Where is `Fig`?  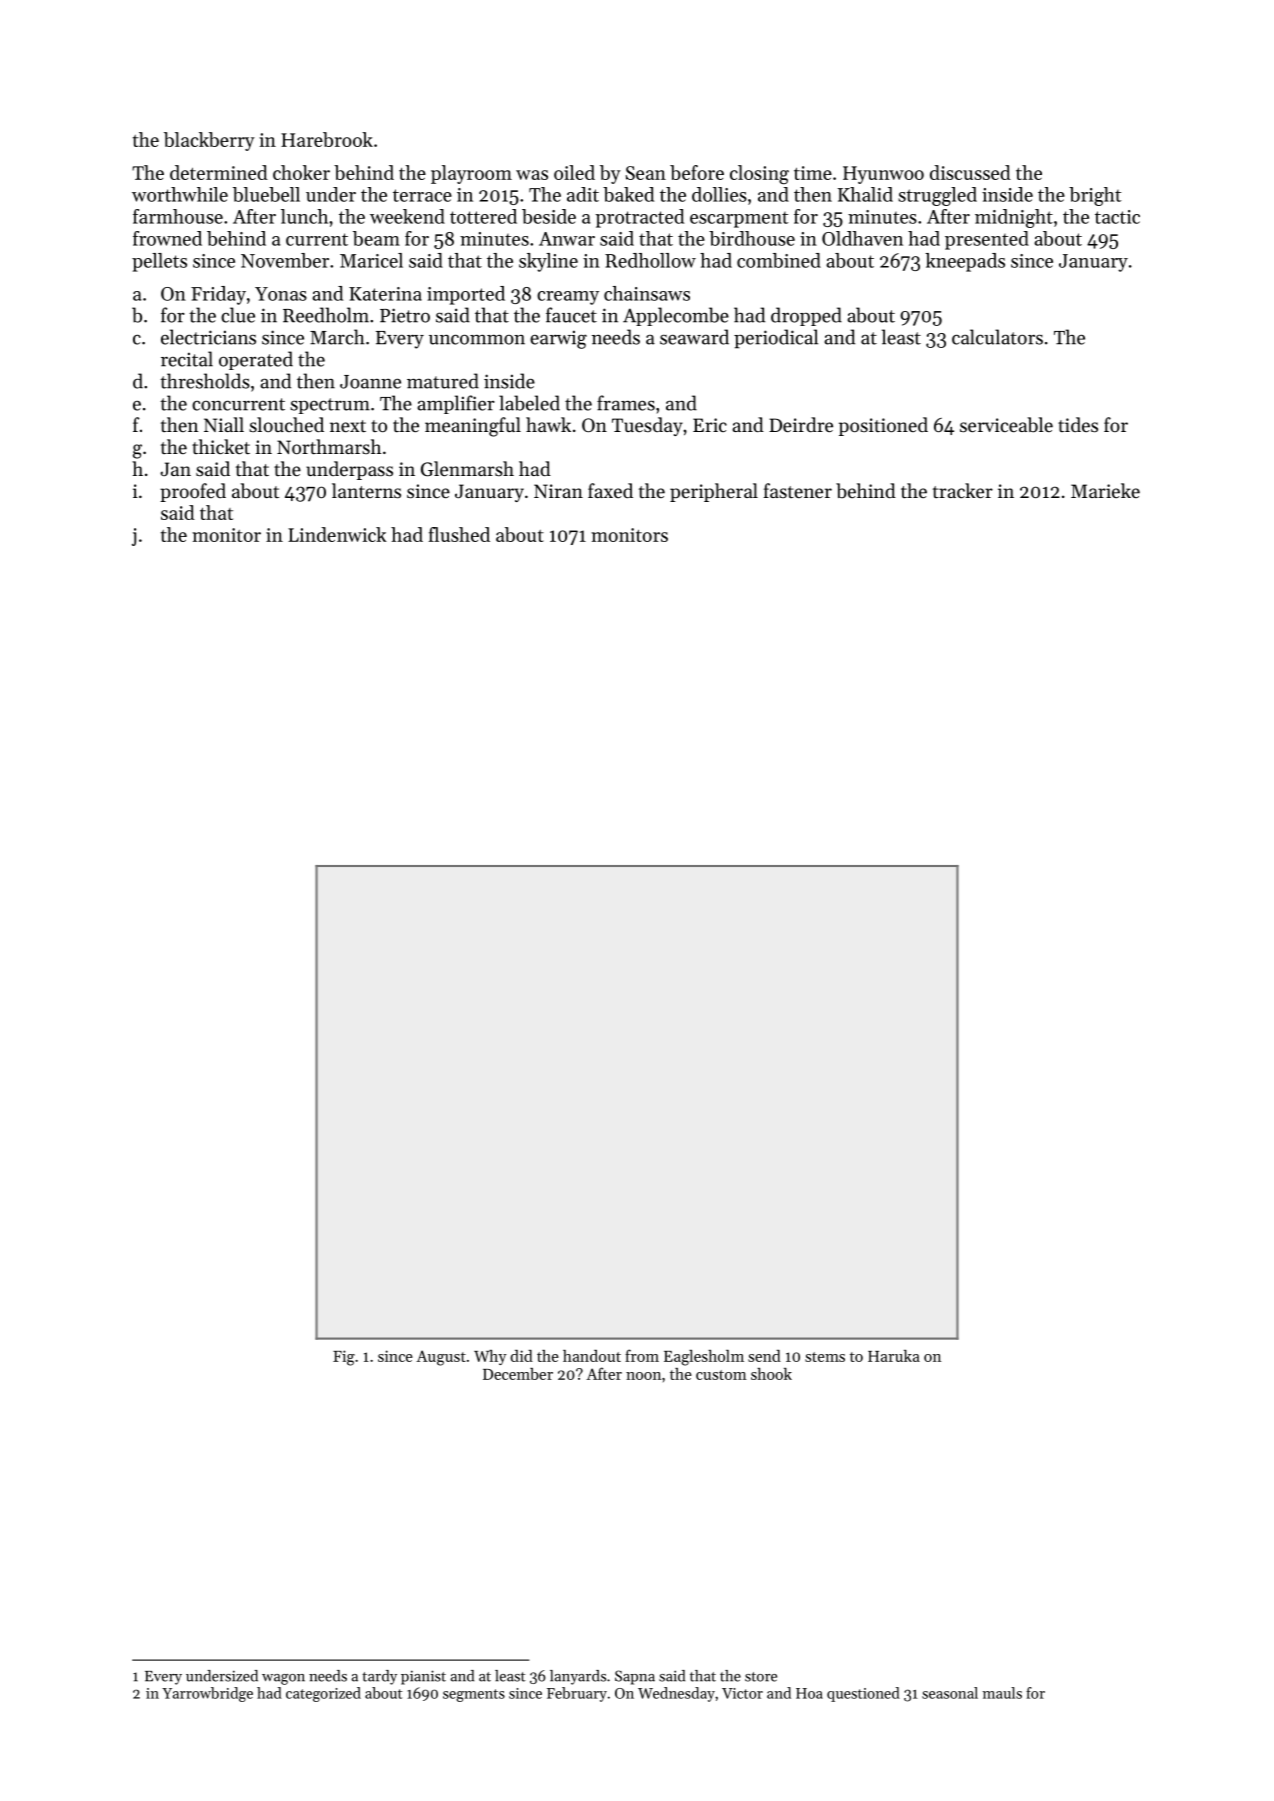 Fig is located at coordinates (344, 1358).
